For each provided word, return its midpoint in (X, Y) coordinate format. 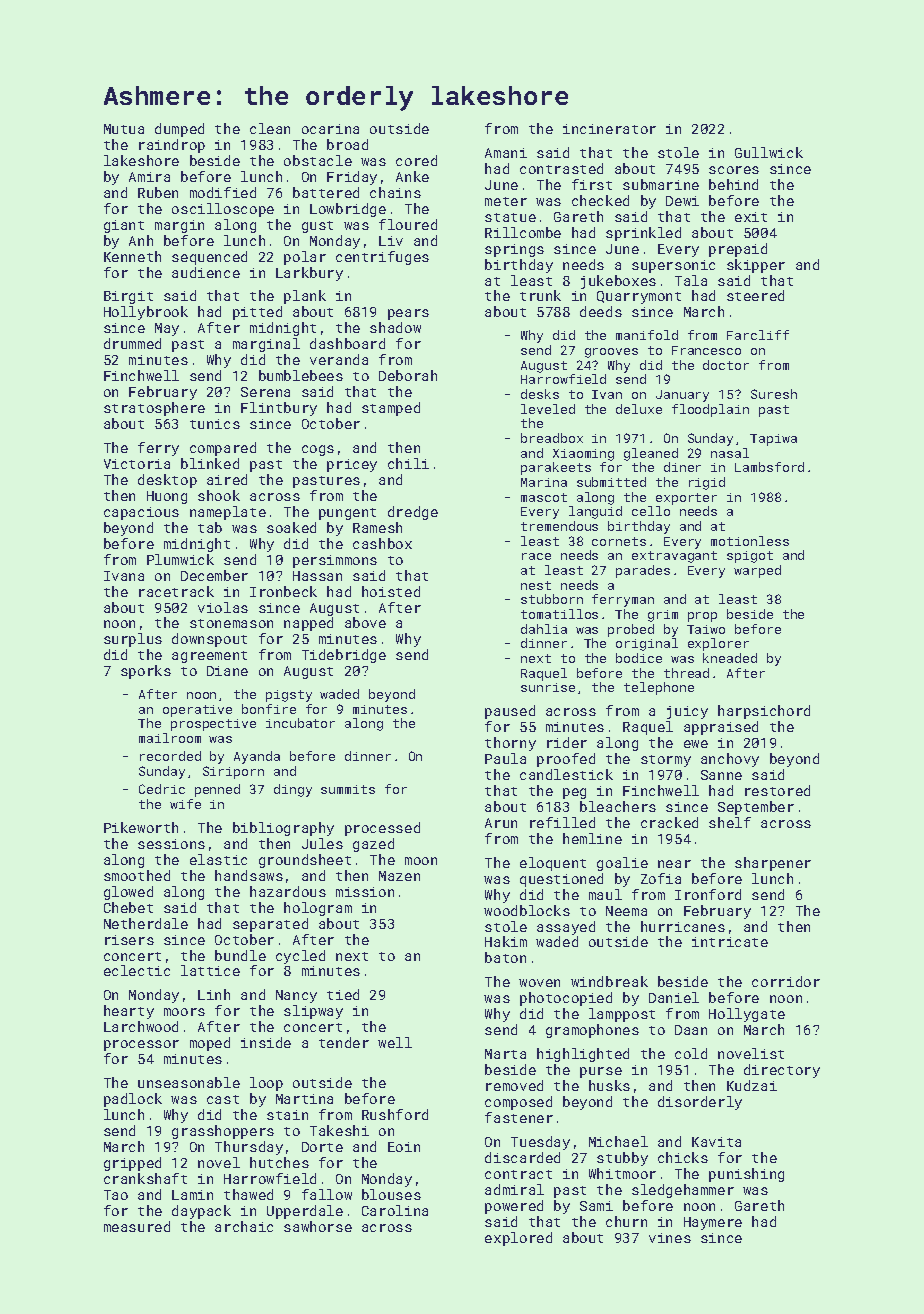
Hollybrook (146, 313)
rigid (707, 483)
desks (540, 394)
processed (382, 829)
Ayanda (257, 757)
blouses (391, 1194)
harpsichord (764, 712)
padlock (133, 1100)
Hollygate (747, 1015)
